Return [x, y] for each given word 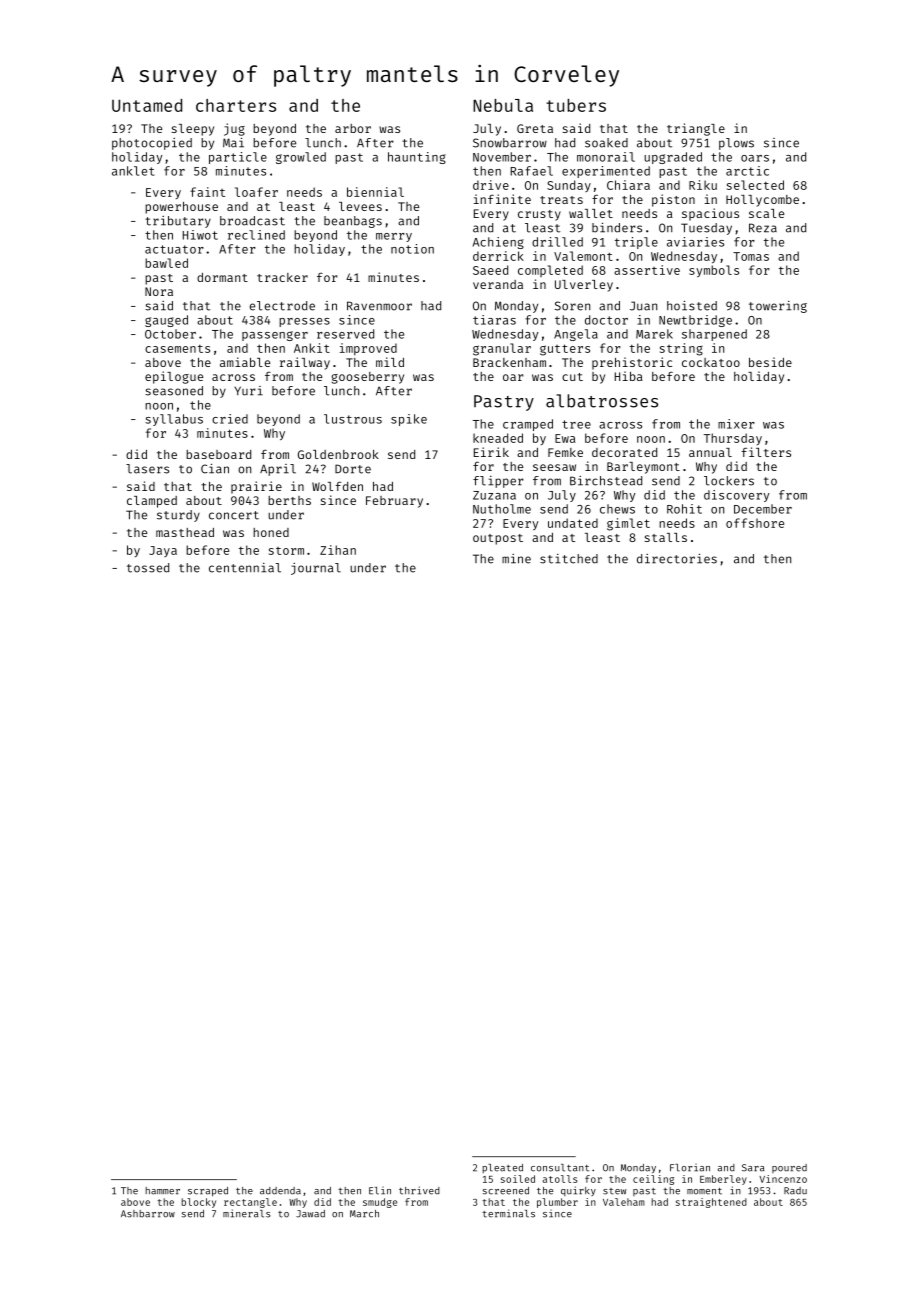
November [502, 157]
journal [316, 569]
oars [755, 158]
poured [789, 1168]
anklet [133, 171]
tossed [148, 568]
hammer [162, 1191]
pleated [502, 1168]
